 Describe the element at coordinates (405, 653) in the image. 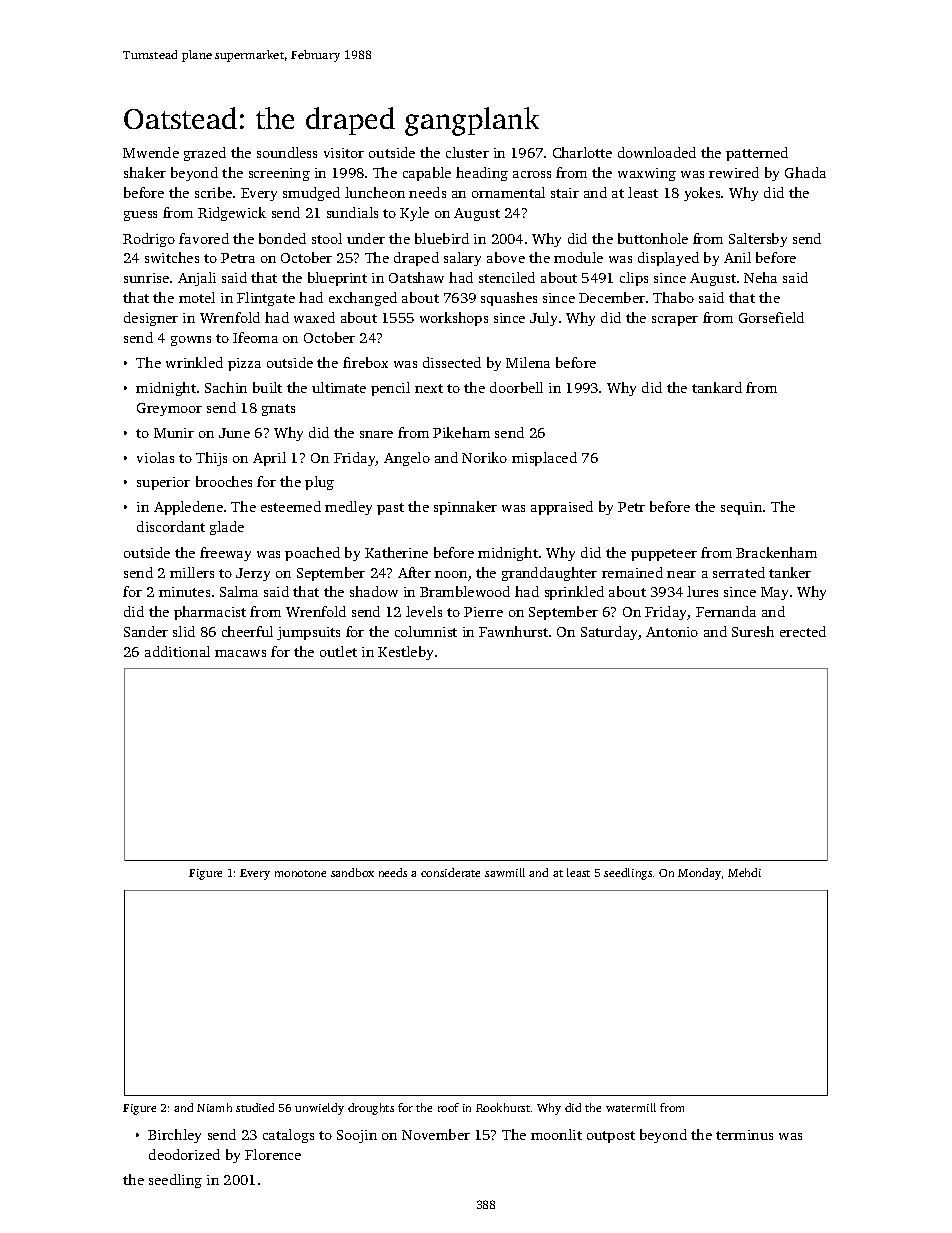

I see `Kestleby` at that location.
